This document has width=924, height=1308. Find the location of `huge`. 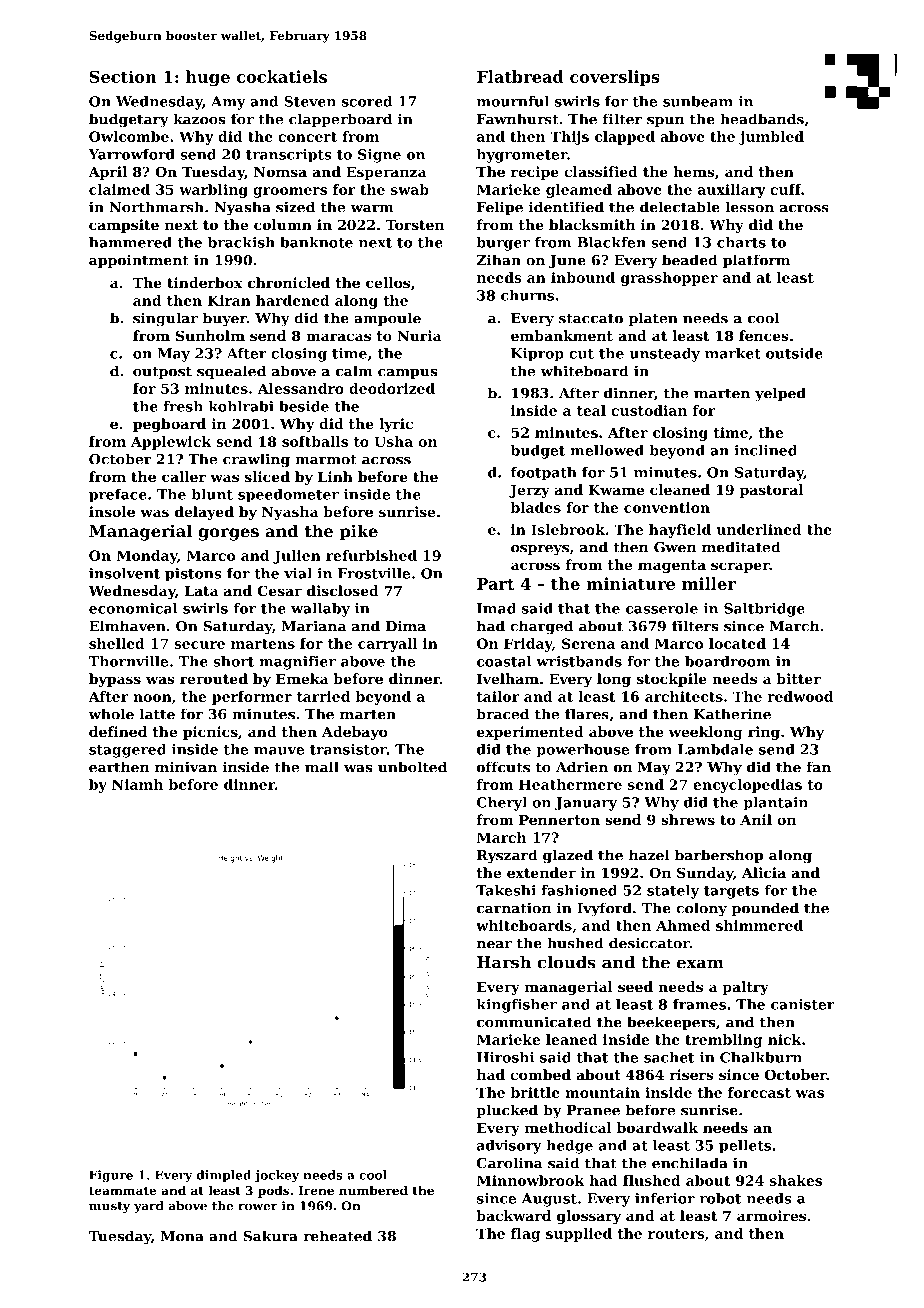

huge is located at coordinates (208, 78).
